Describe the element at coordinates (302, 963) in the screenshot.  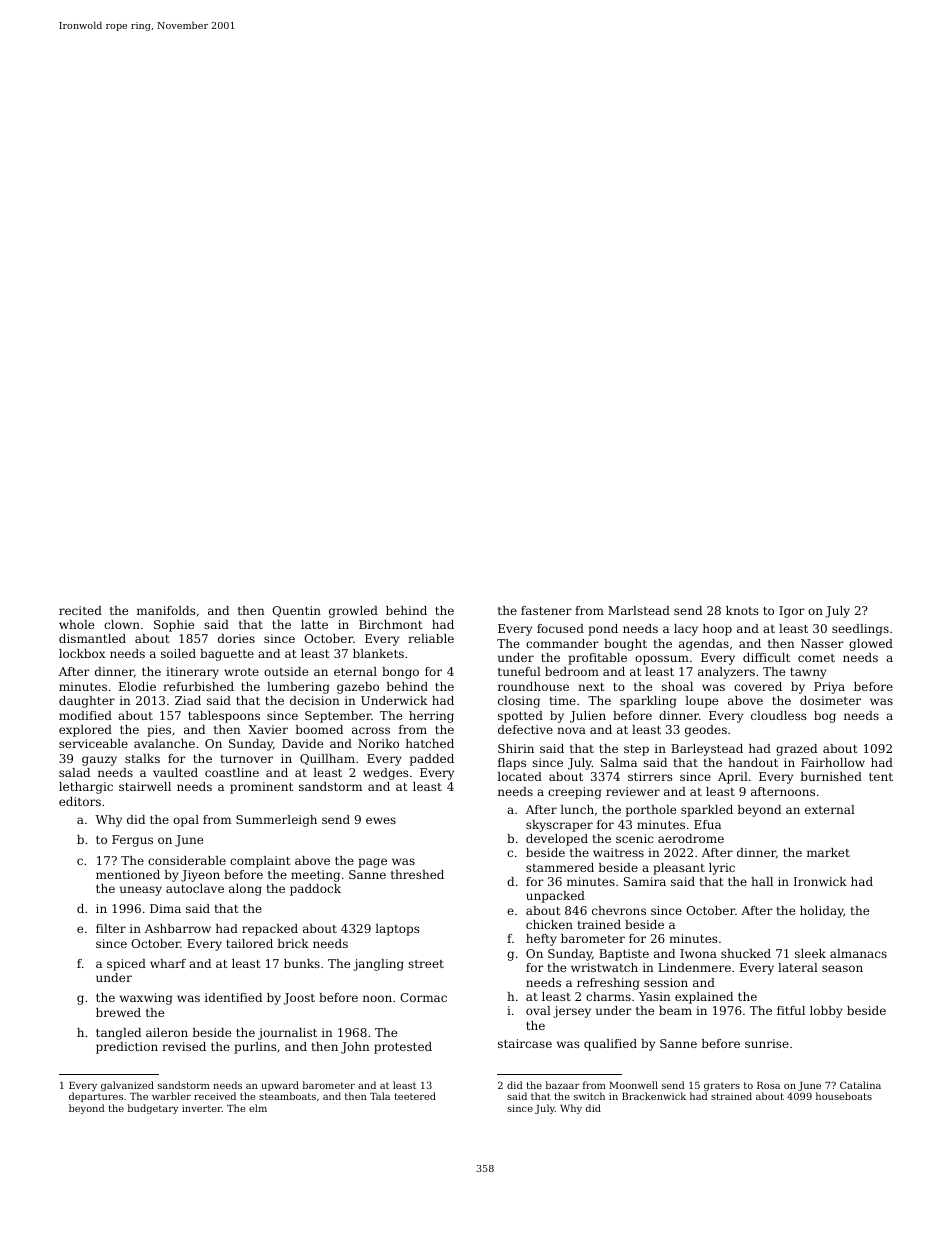
I see `bunks` at that location.
